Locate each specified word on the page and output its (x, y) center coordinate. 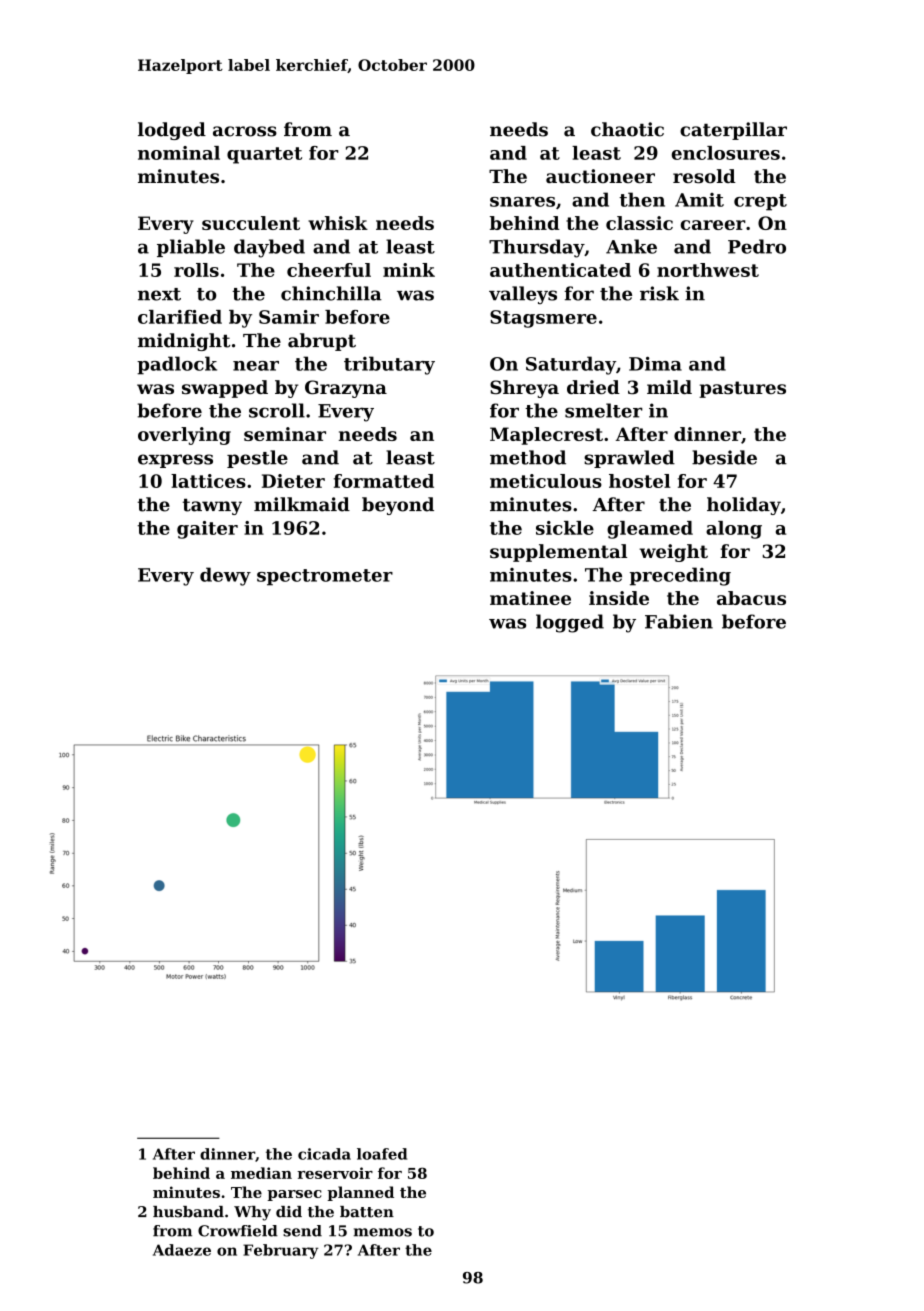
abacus (751, 598)
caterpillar (733, 131)
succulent (251, 223)
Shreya (524, 389)
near (256, 366)
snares (522, 202)
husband (188, 1212)
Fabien (679, 621)
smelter (604, 410)
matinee (530, 598)
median (261, 1173)
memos (383, 1232)
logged (570, 623)
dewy (225, 576)
